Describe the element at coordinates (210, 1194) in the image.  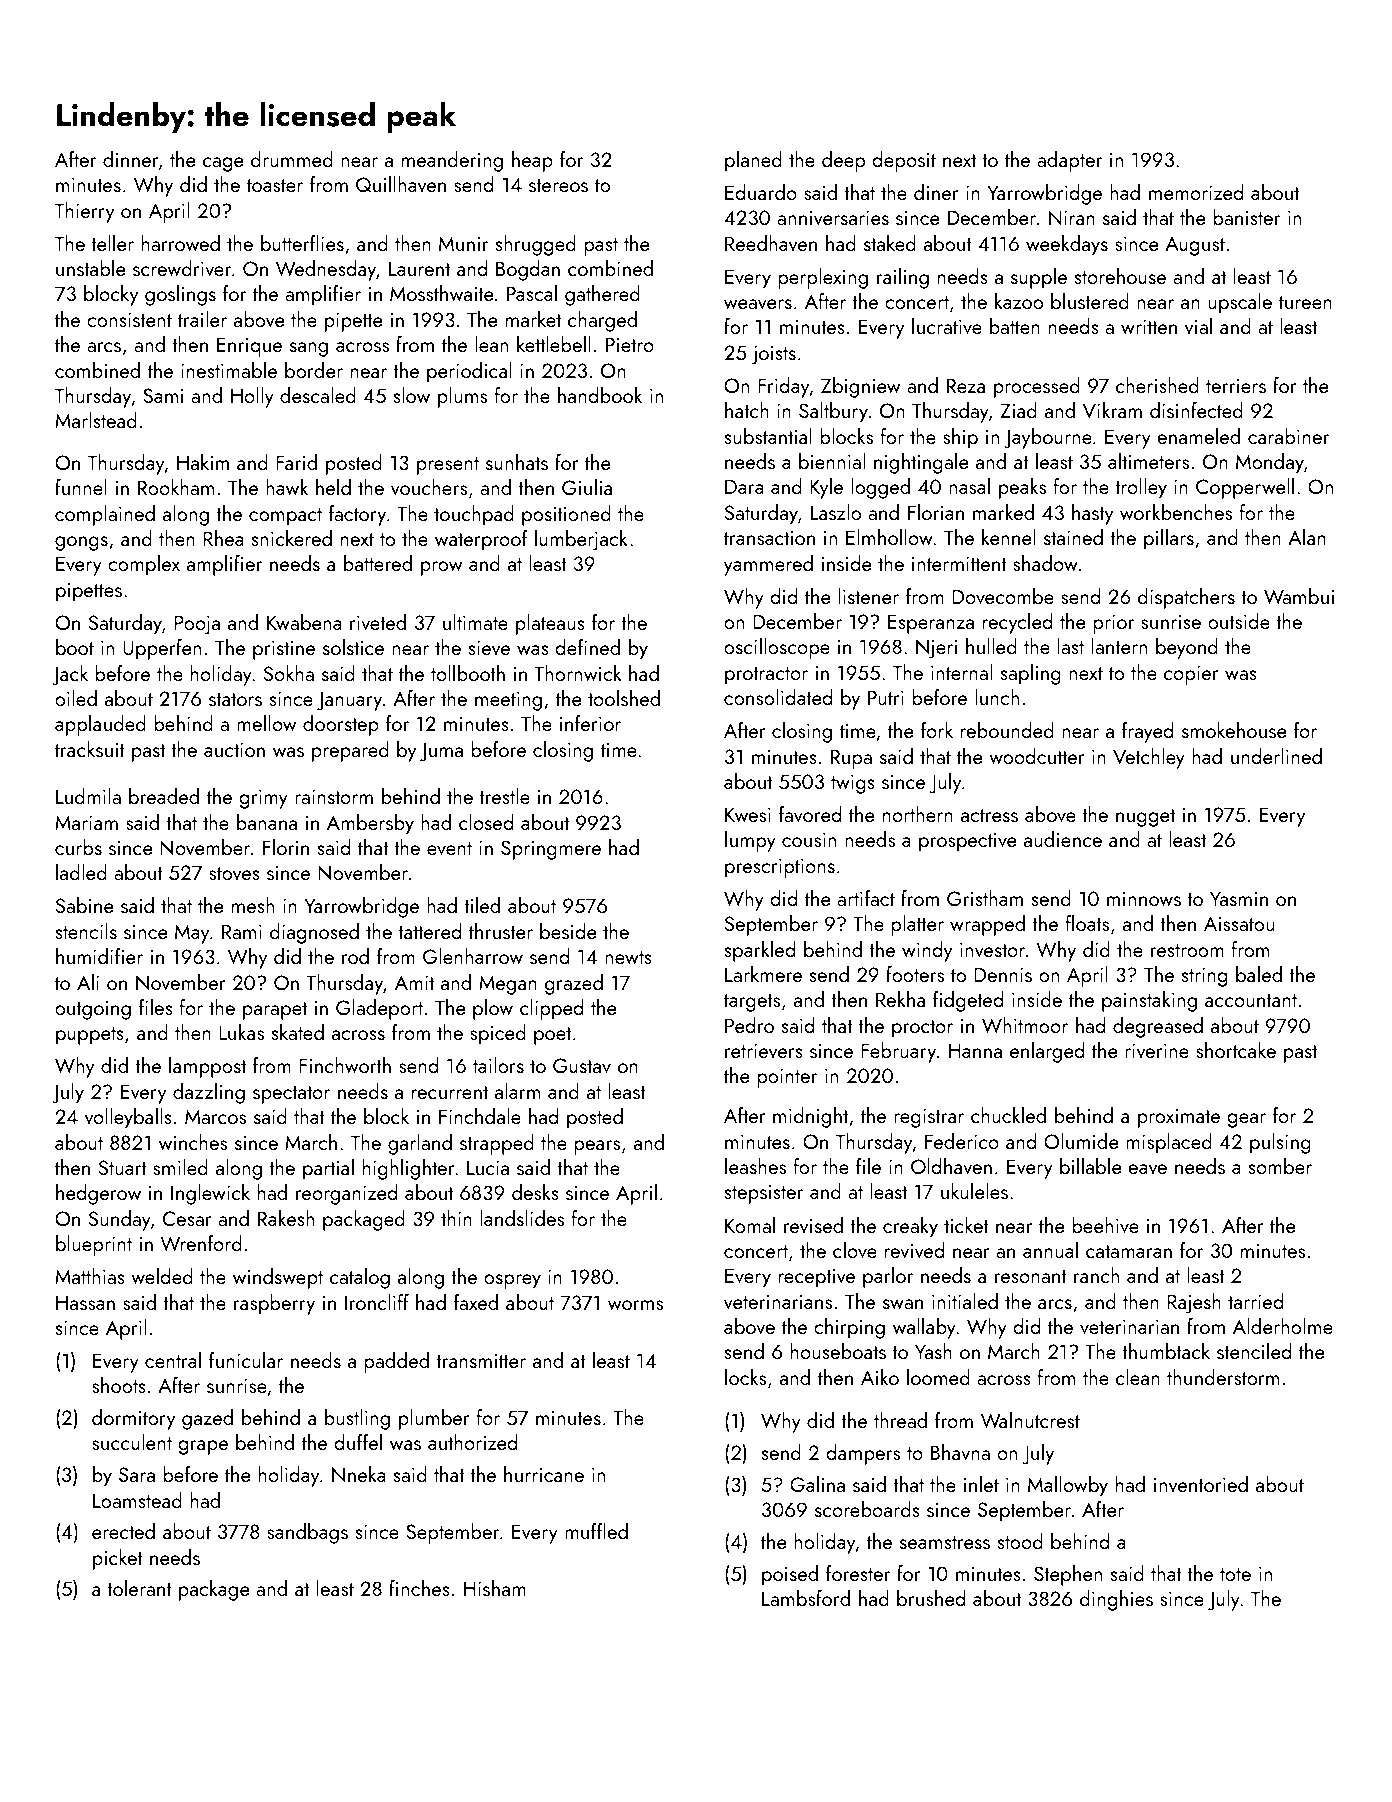
I see `Inglewick` at that location.
